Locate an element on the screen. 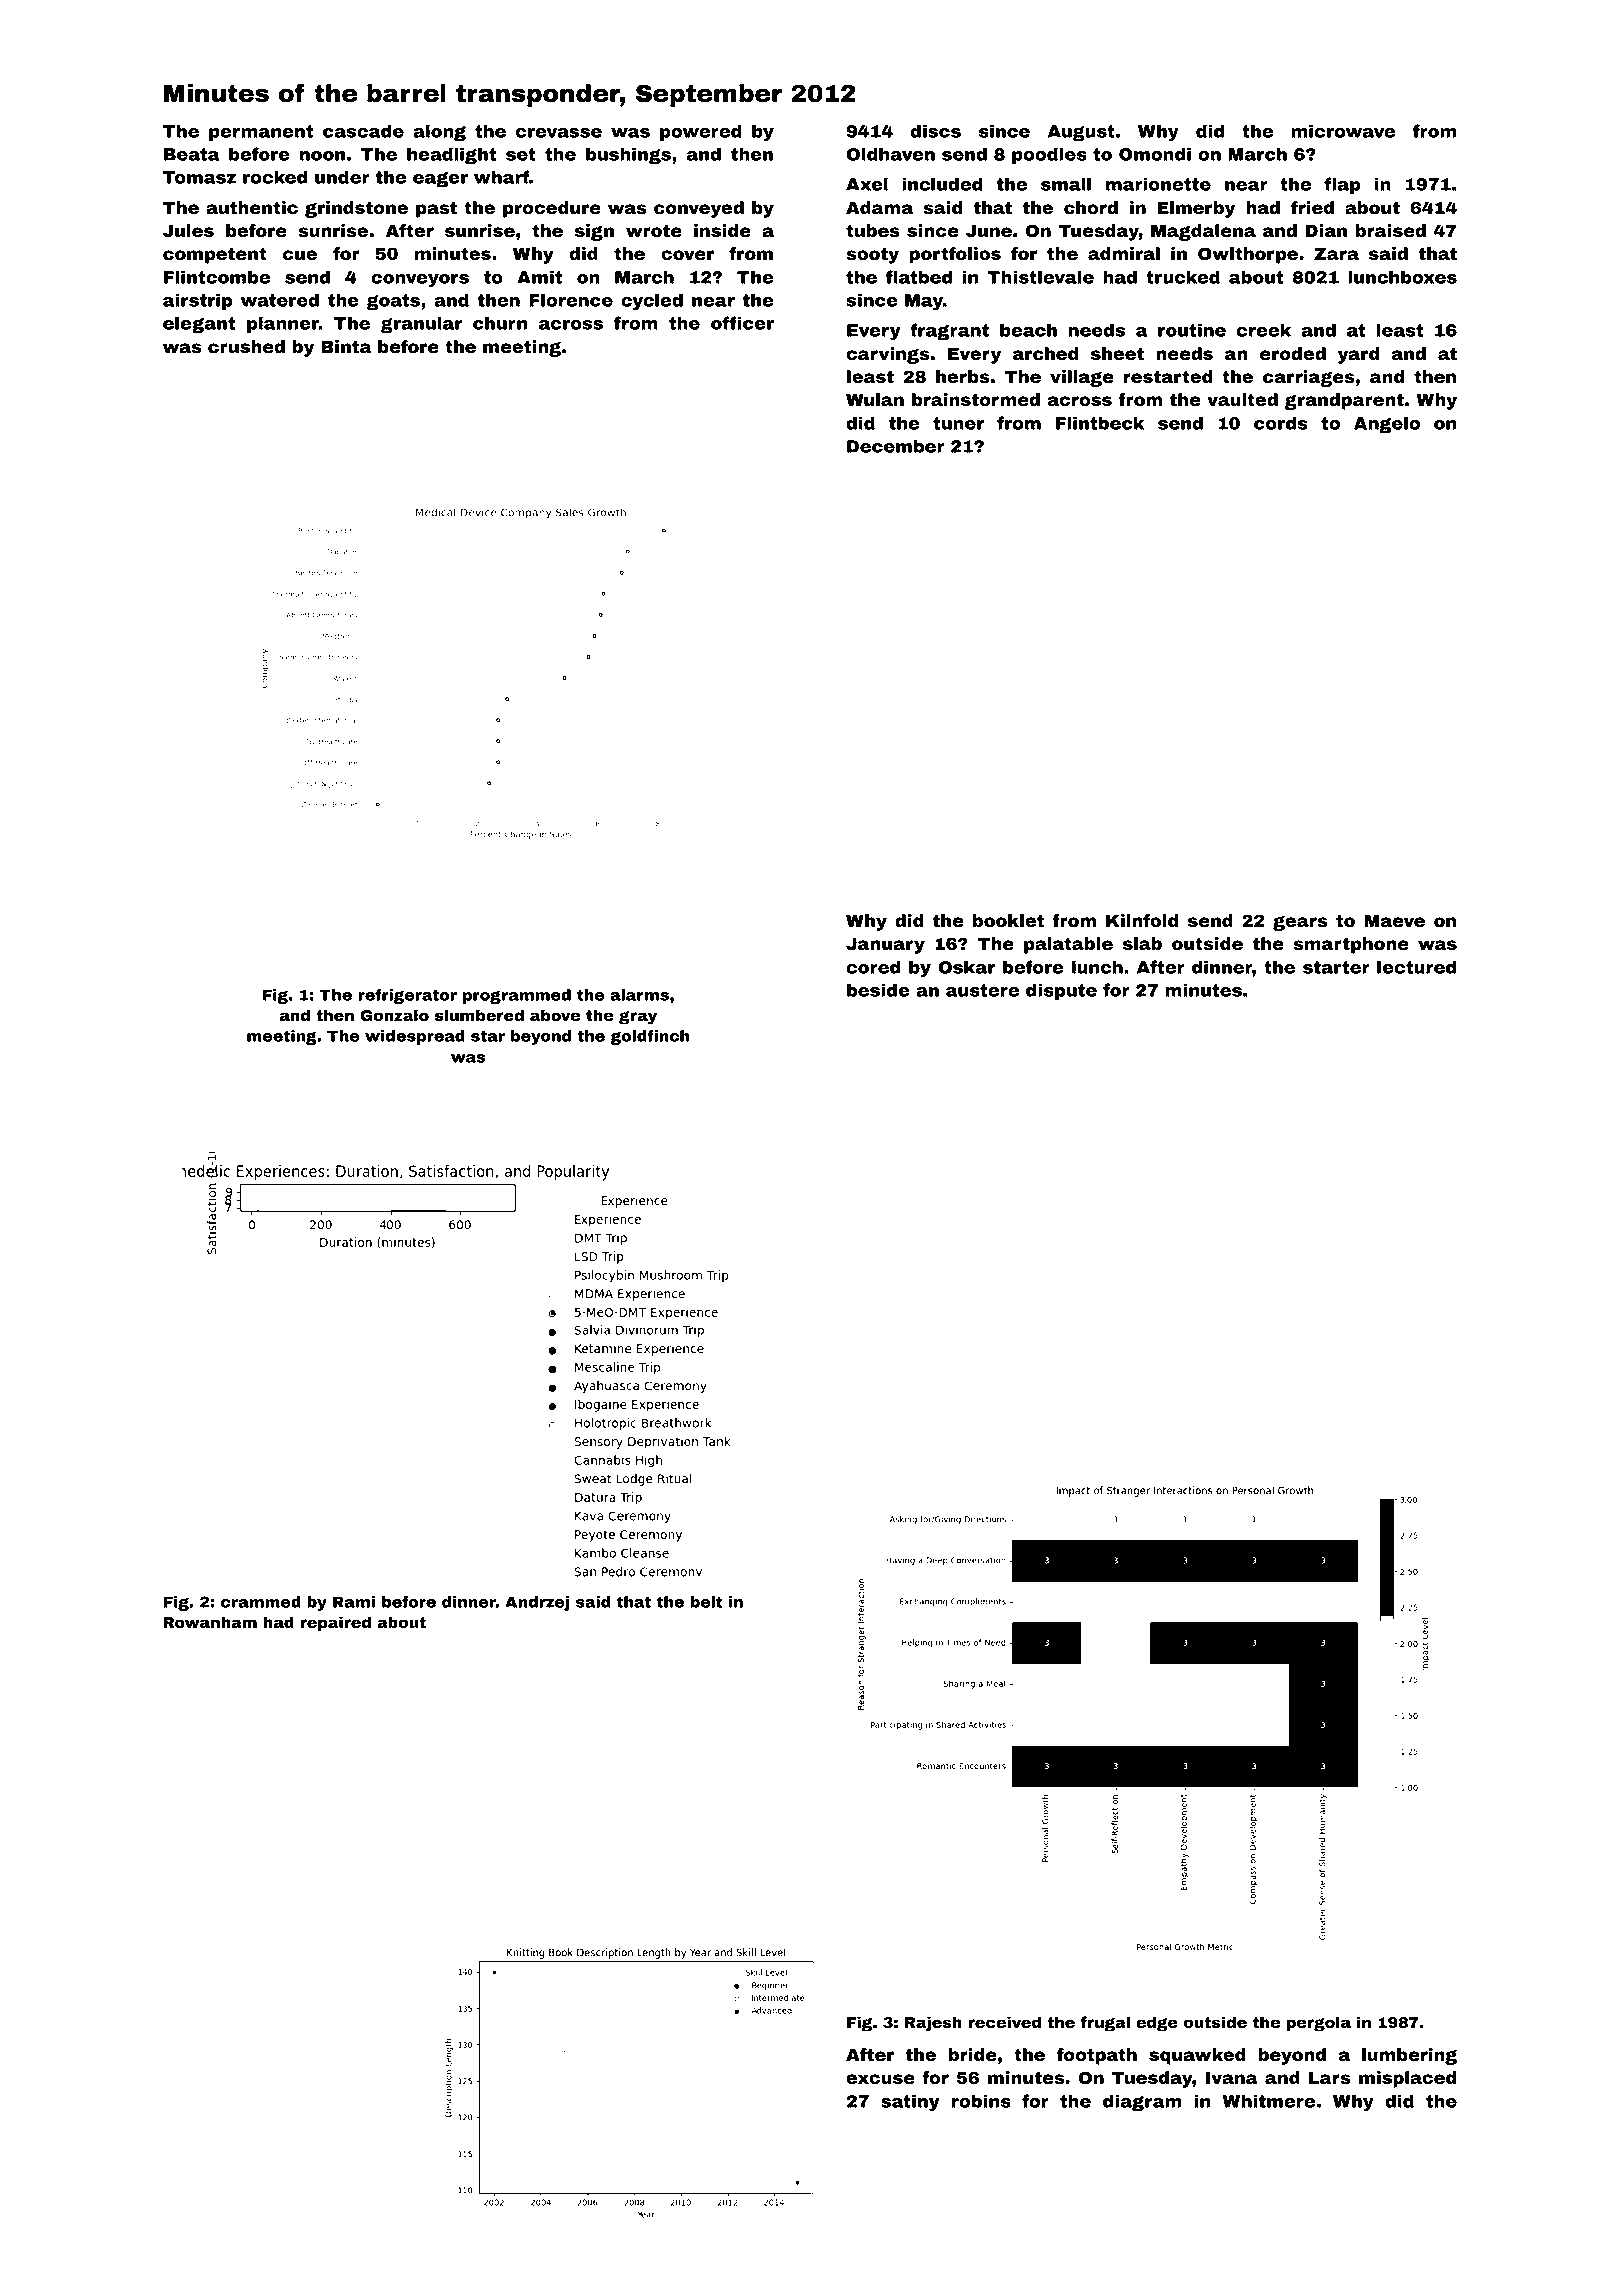 Image resolution: width=1620 pixels, height=2292 pixels. Rowanham is located at coordinates (210, 1622).
